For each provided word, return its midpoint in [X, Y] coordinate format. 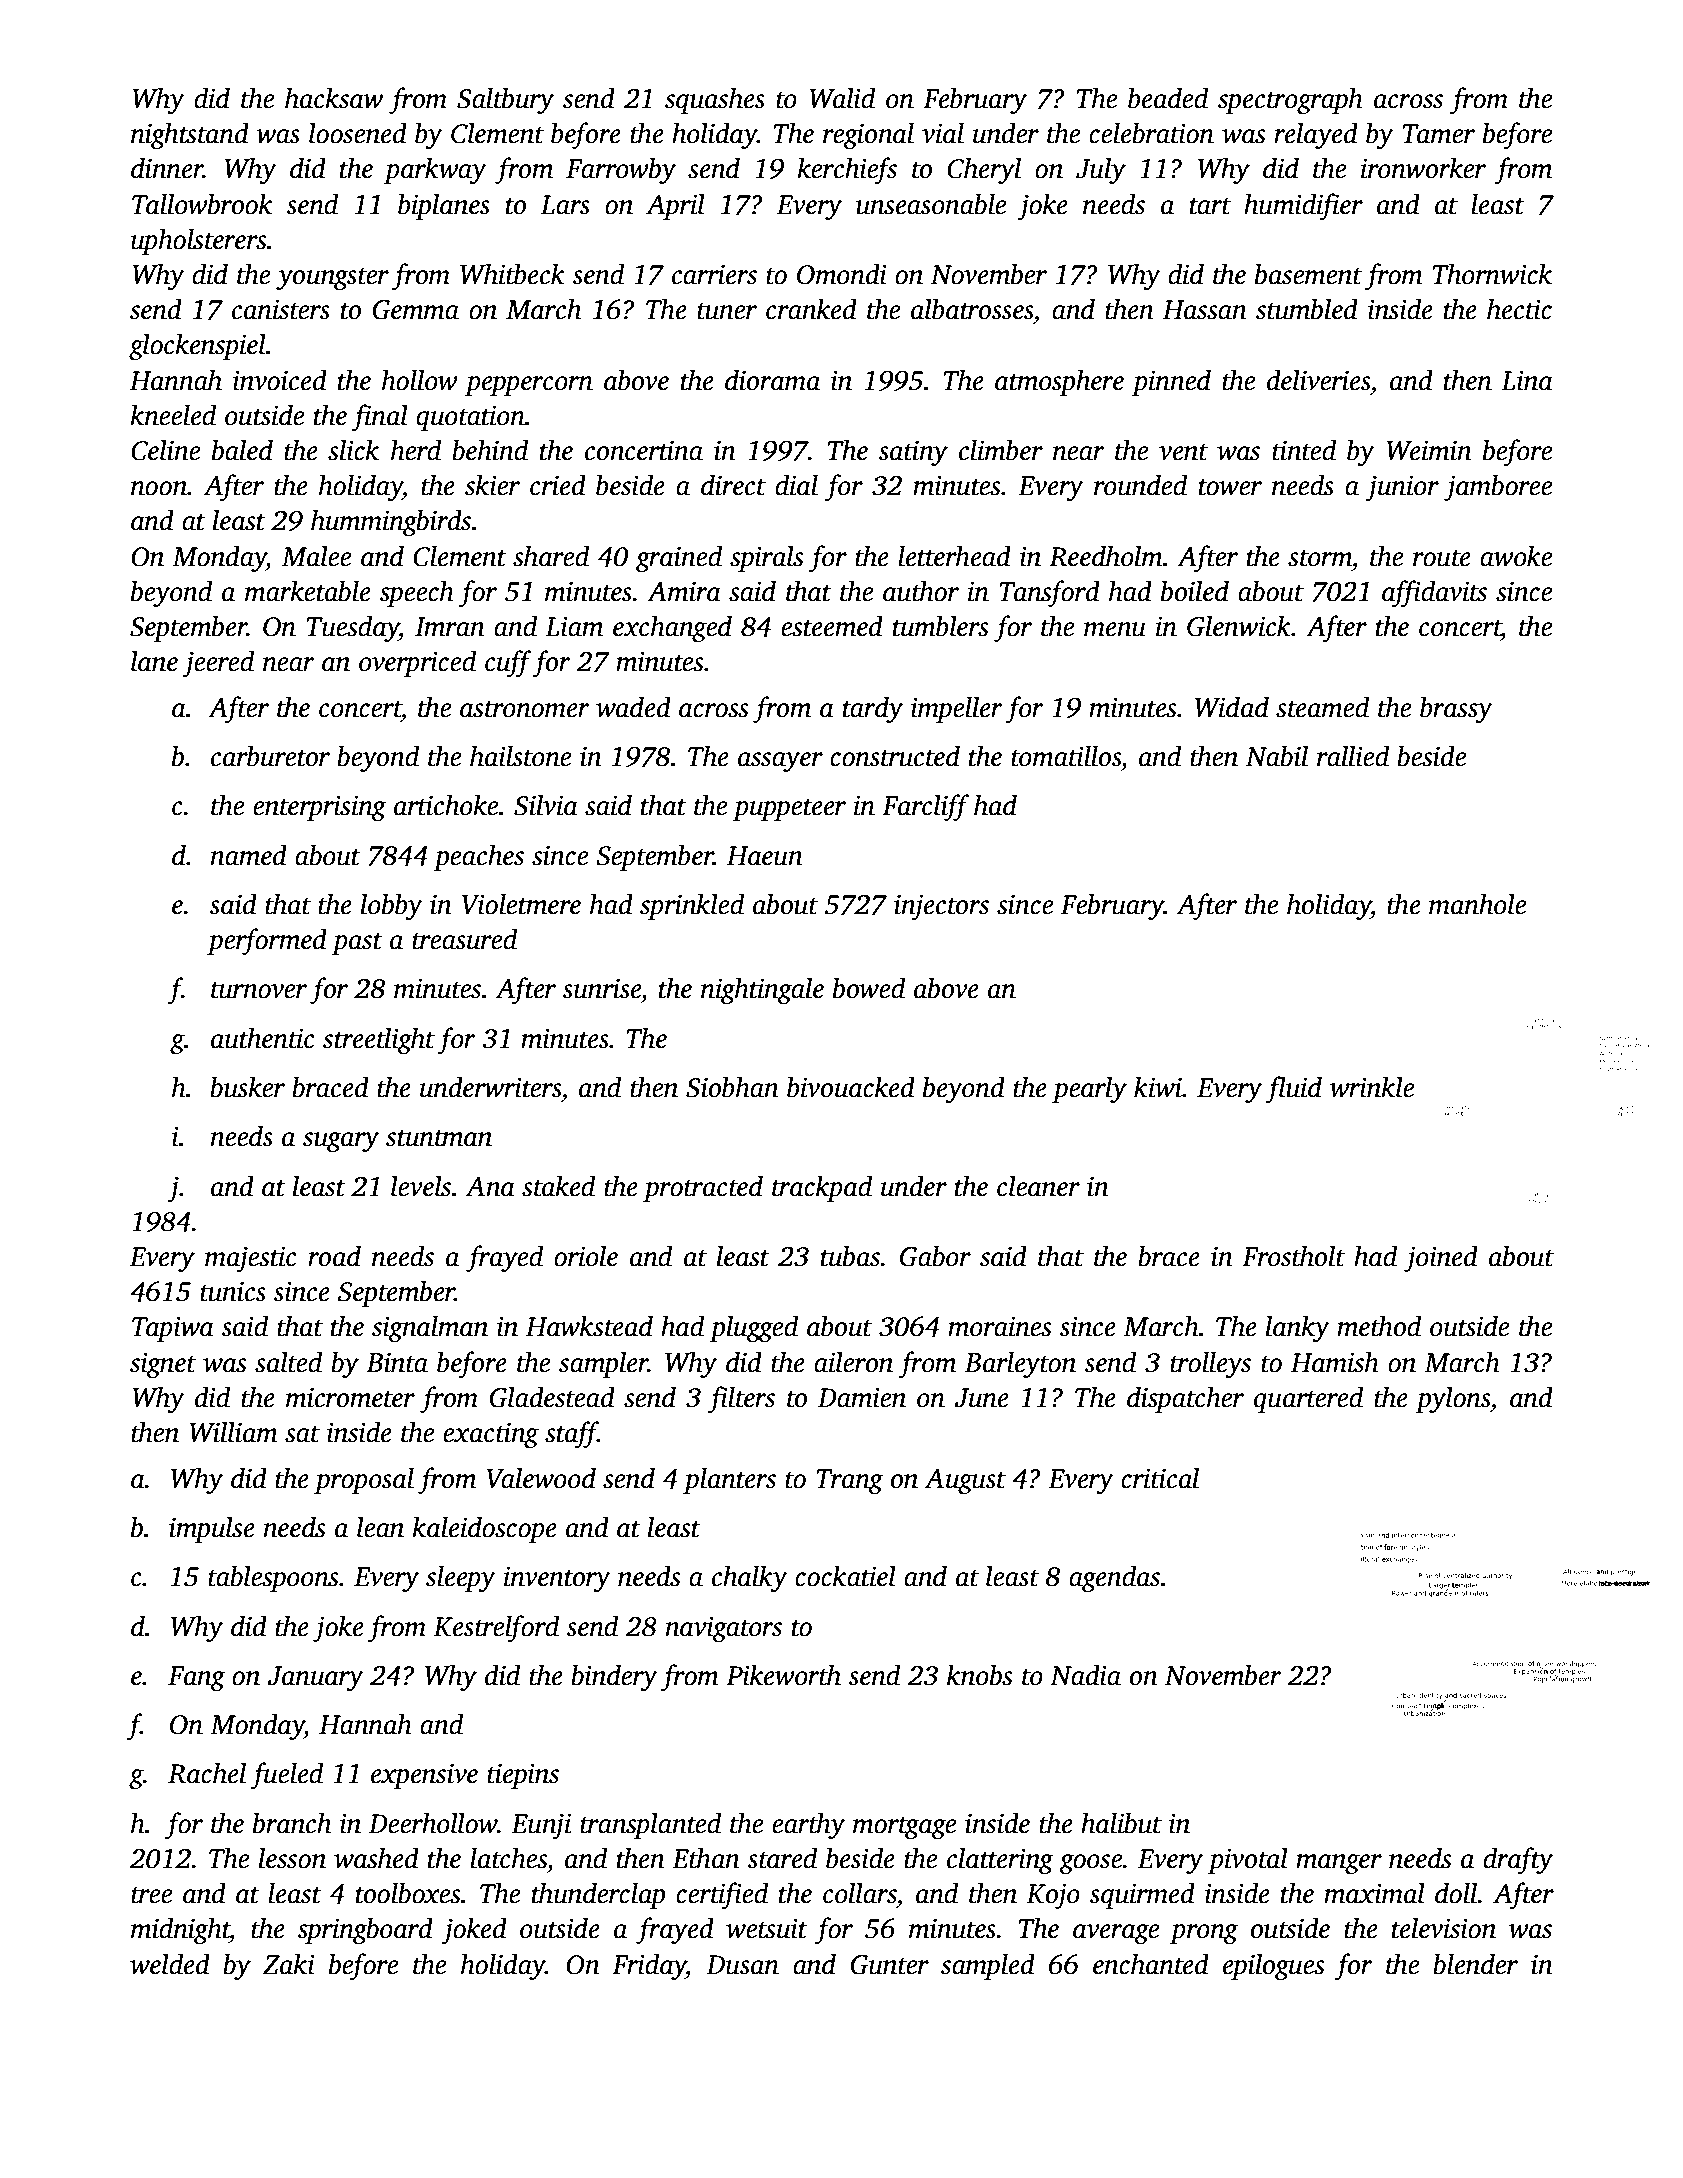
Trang [849, 1481]
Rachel [207, 1773]
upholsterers [198, 241]
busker [247, 1087]
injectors [941, 907]
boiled [1195, 591]
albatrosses [972, 309]
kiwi [1158, 1087]
